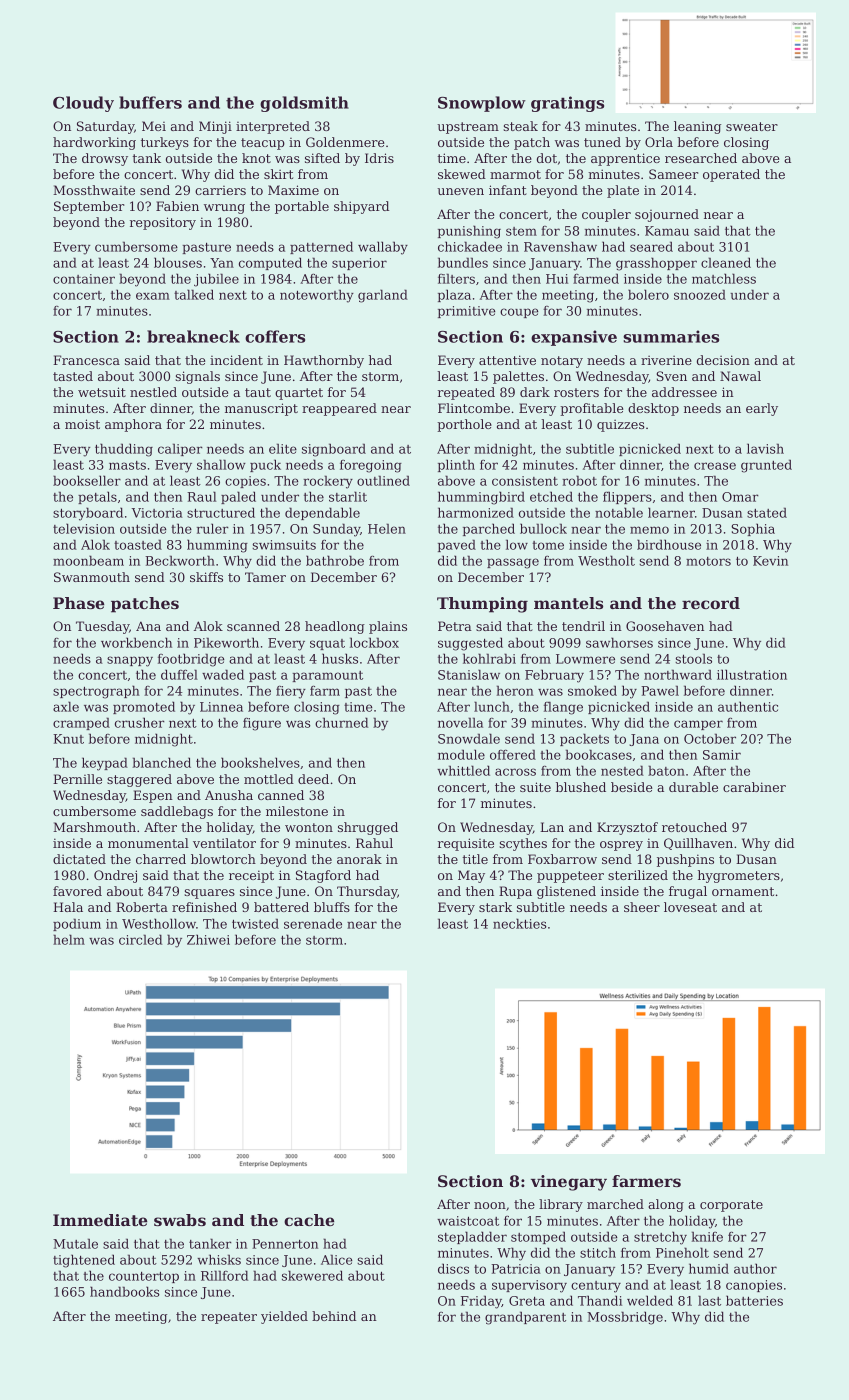 The width and height of the document is (849, 1400). What do you see at coordinates (627, 497) in the document?
I see `flippers` at bounding box center [627, 497].
